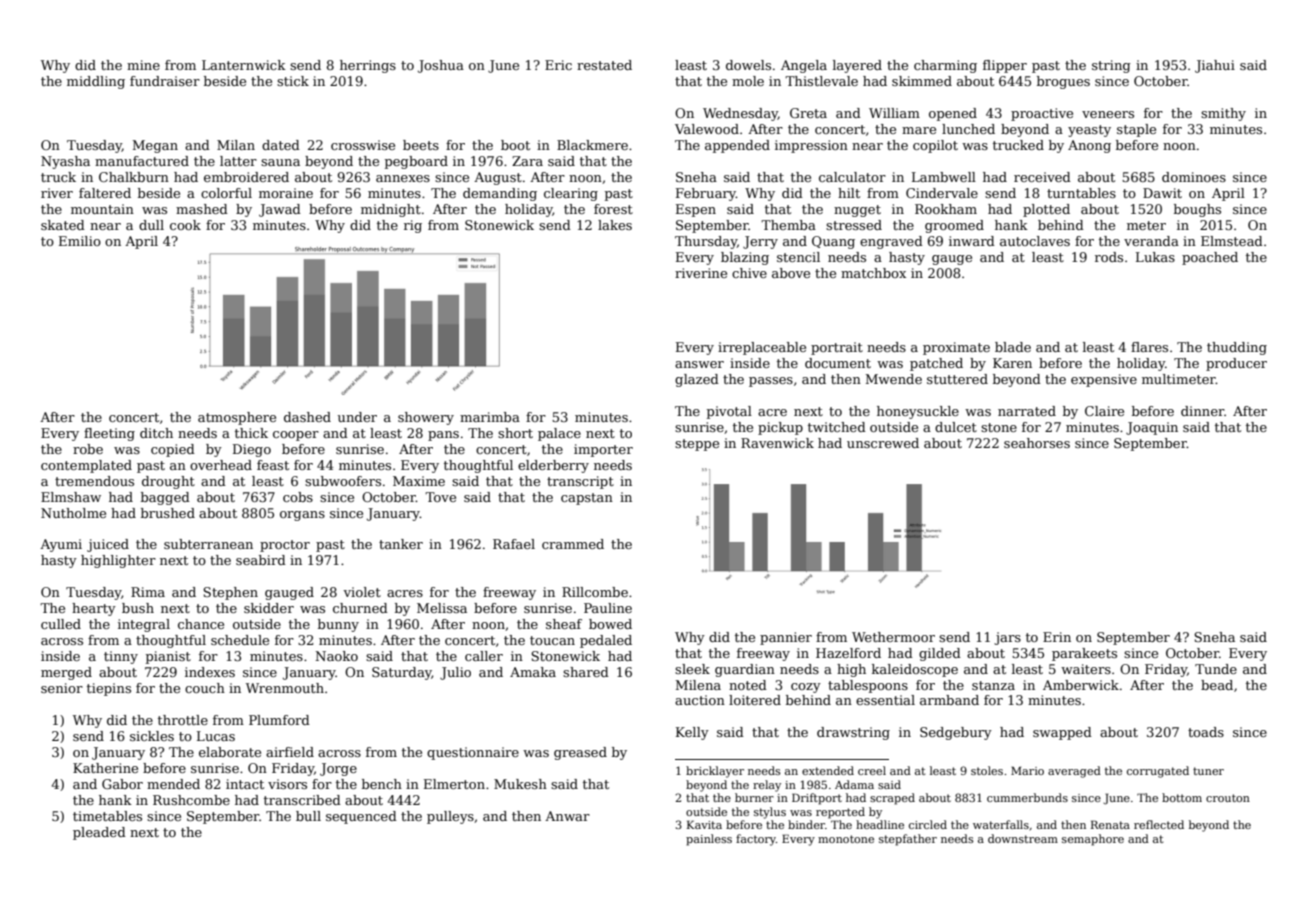  I want to click on Jiahui, so click(1215, 66).
